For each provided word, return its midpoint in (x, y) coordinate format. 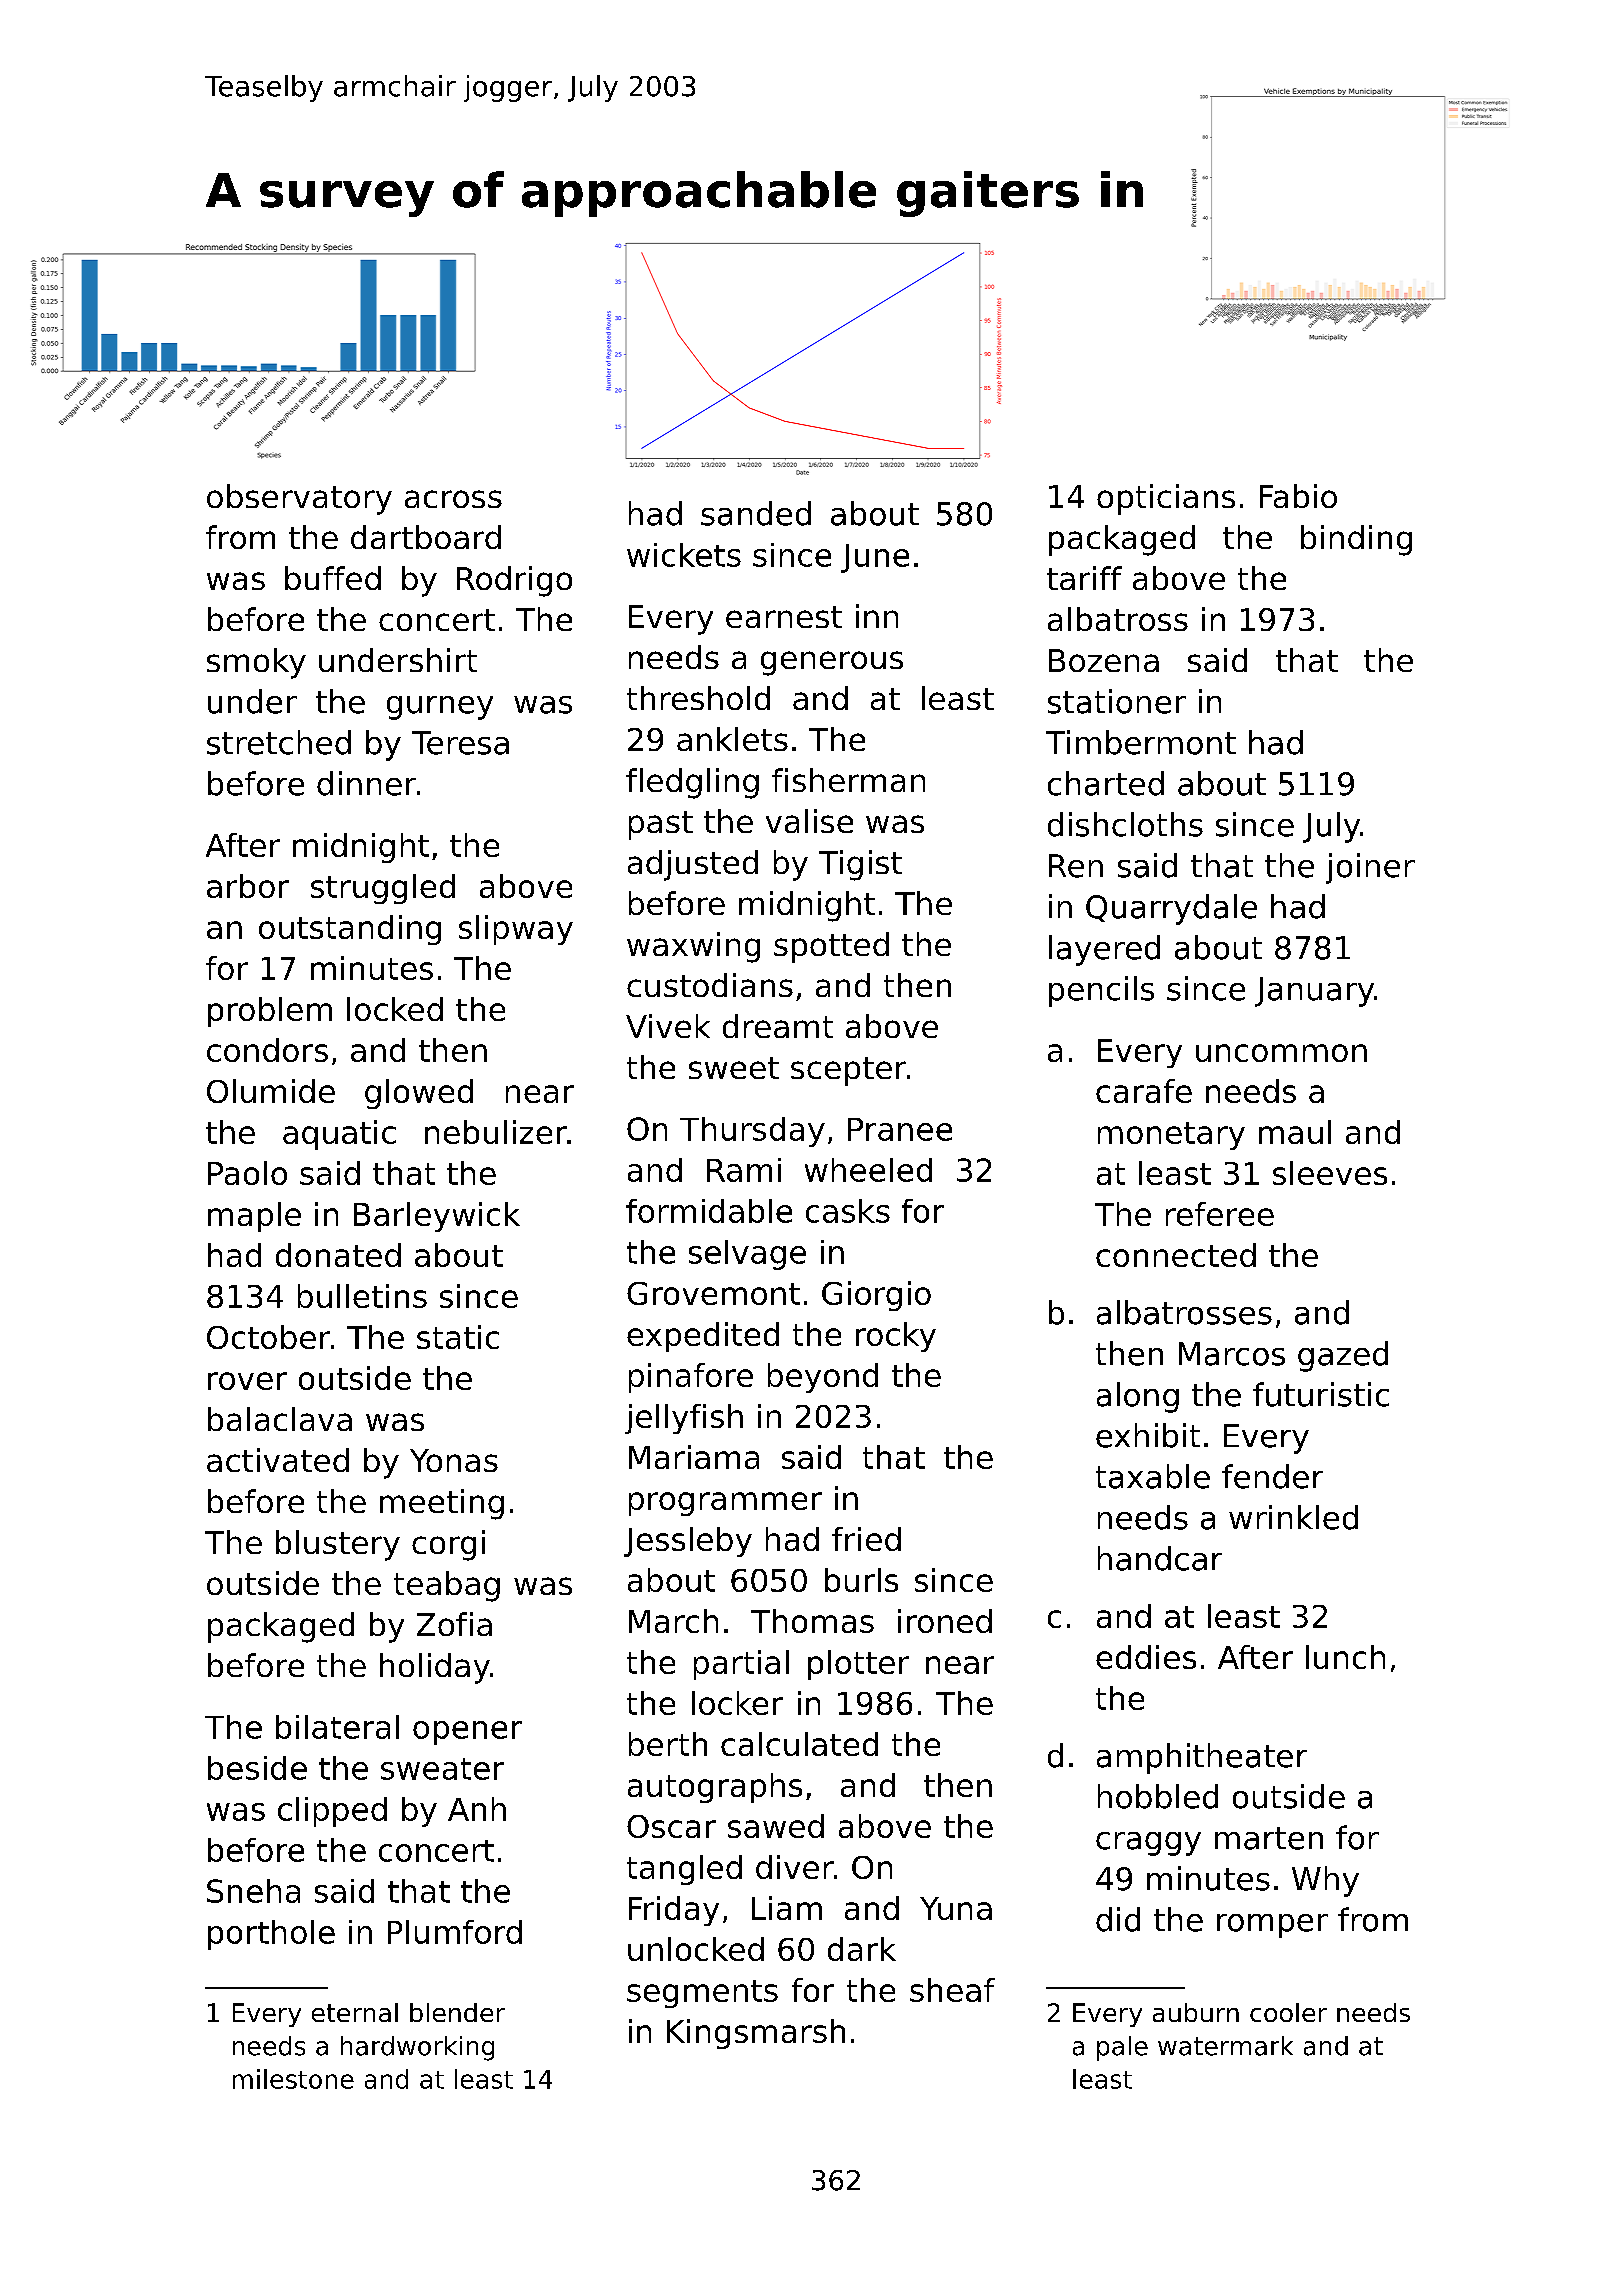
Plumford (455, 1932)
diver (795, 1867)
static (458, 1337)
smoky (256, 663)
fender (1272, 1476)
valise (809, 821)
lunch (1345, 1657)
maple (254, 1217)
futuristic (1321, 1394)
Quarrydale (1171, 909)
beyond (823, 1378)
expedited (703, 1337)
